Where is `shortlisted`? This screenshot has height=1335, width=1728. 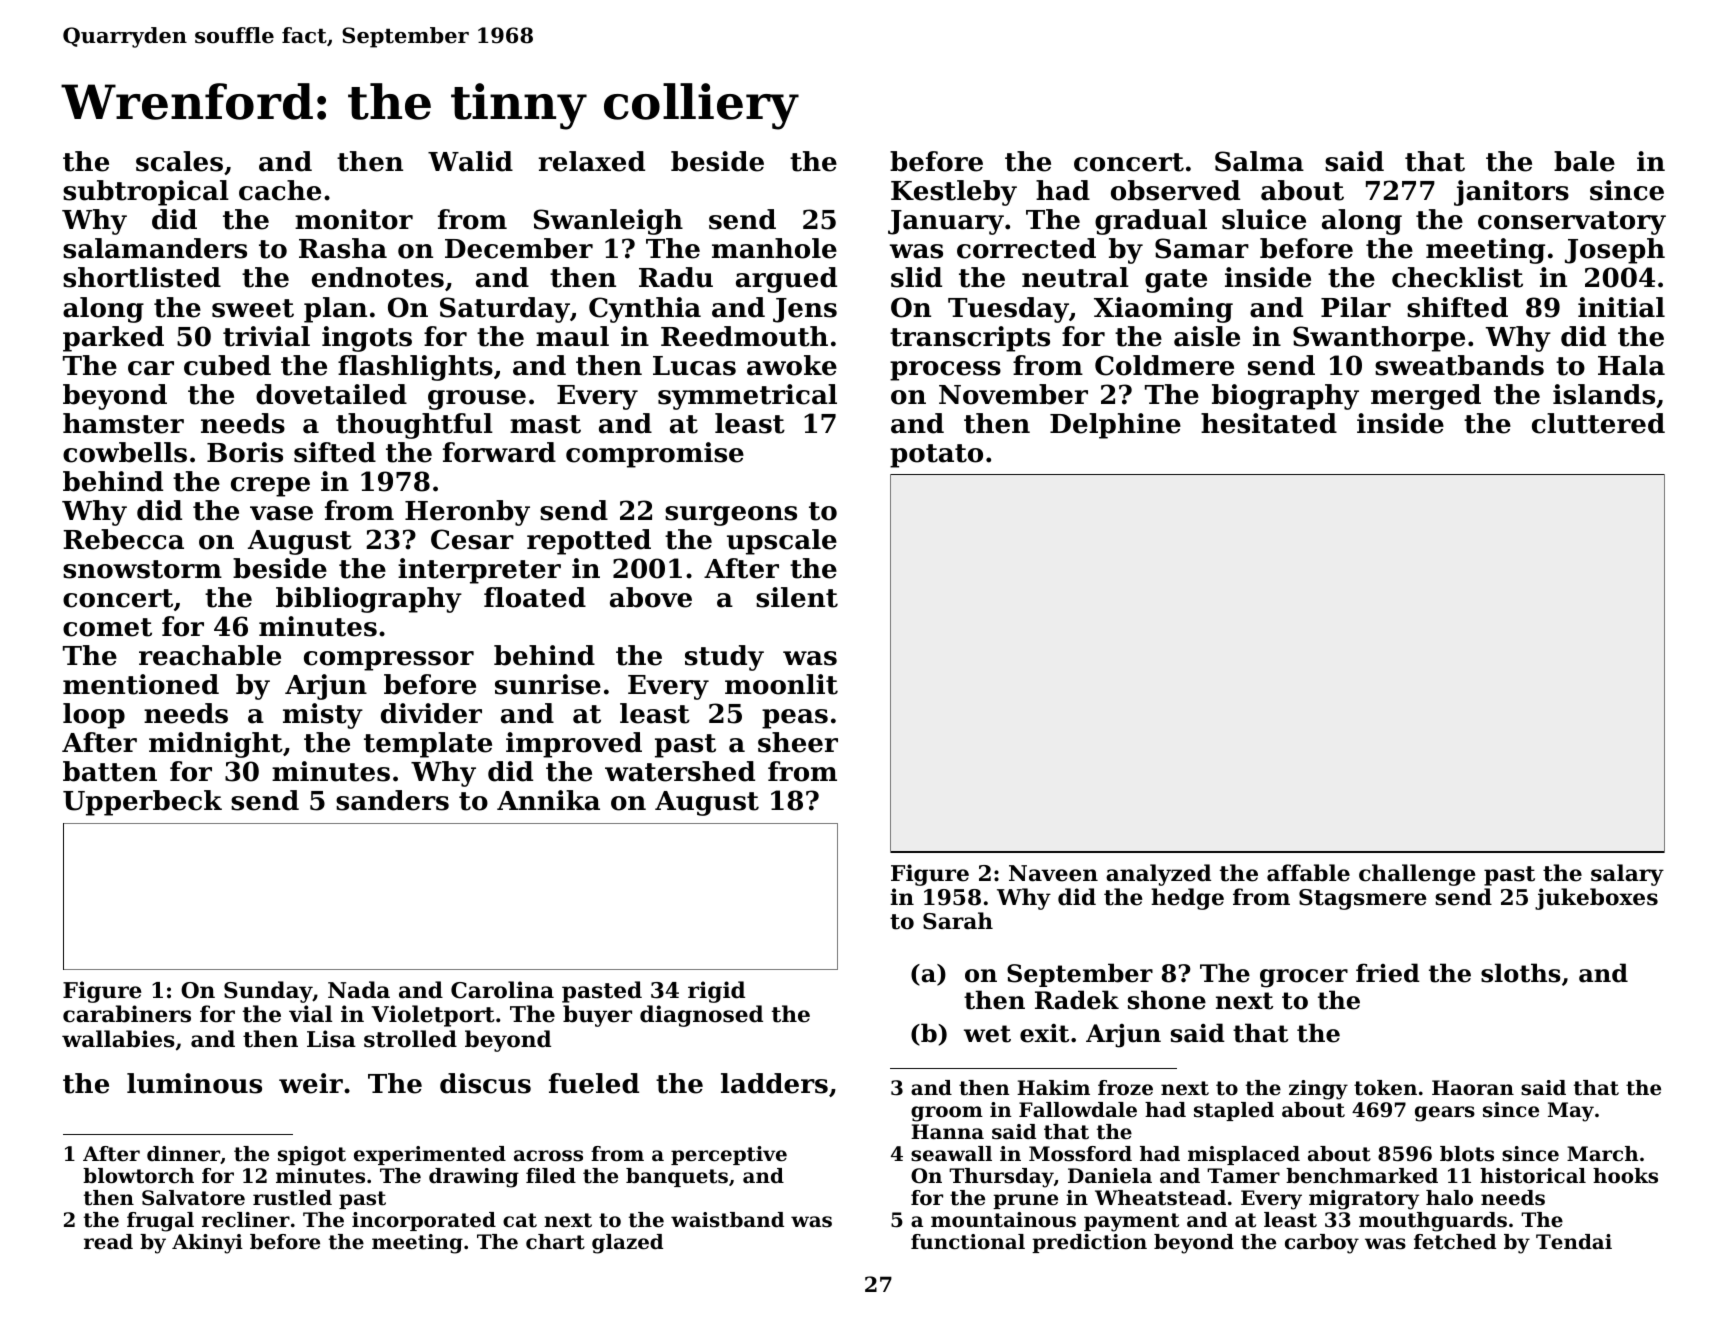 shortlisted is located at coordinates (142, 277).
